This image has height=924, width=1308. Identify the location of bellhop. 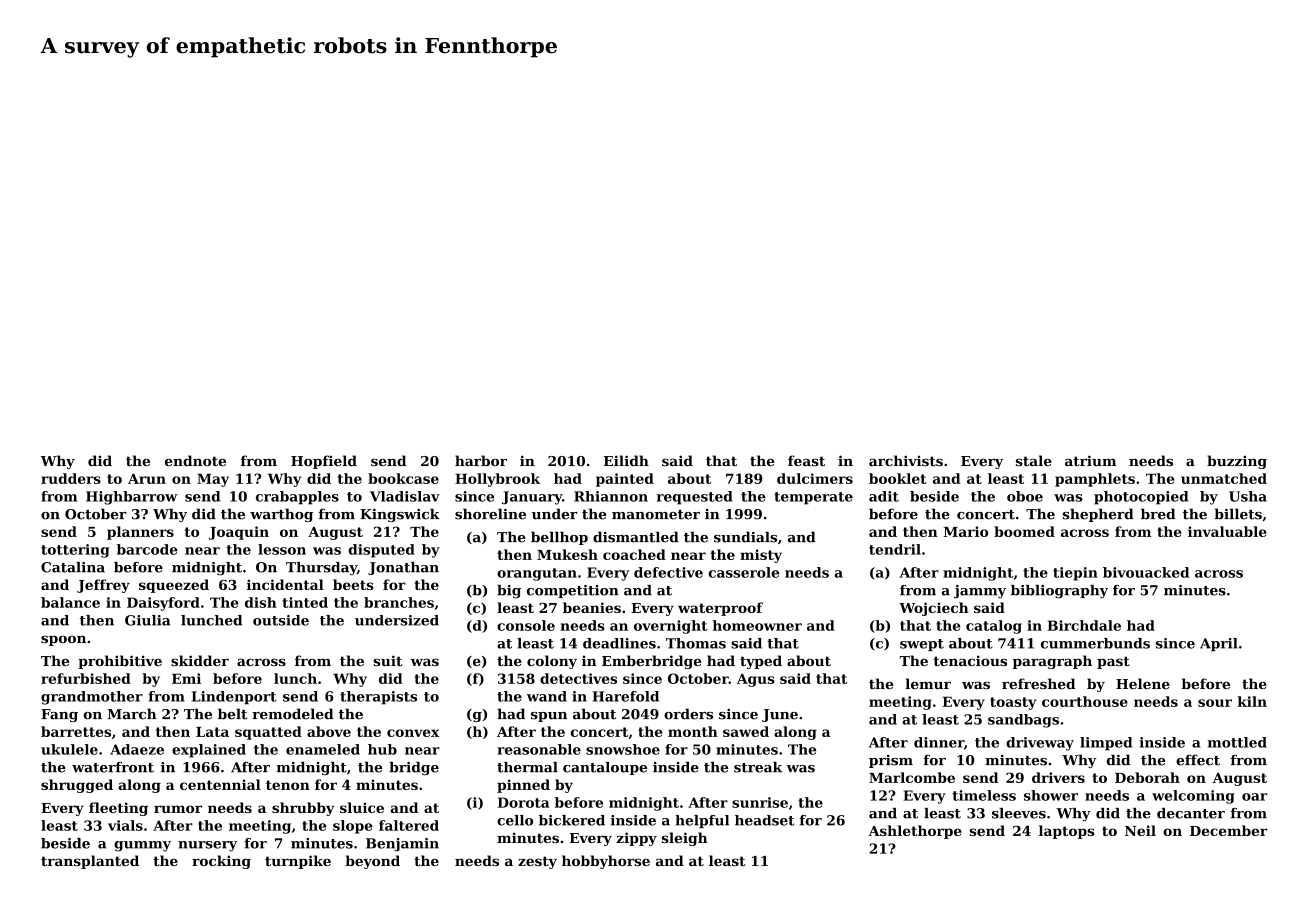
(559, 538).
